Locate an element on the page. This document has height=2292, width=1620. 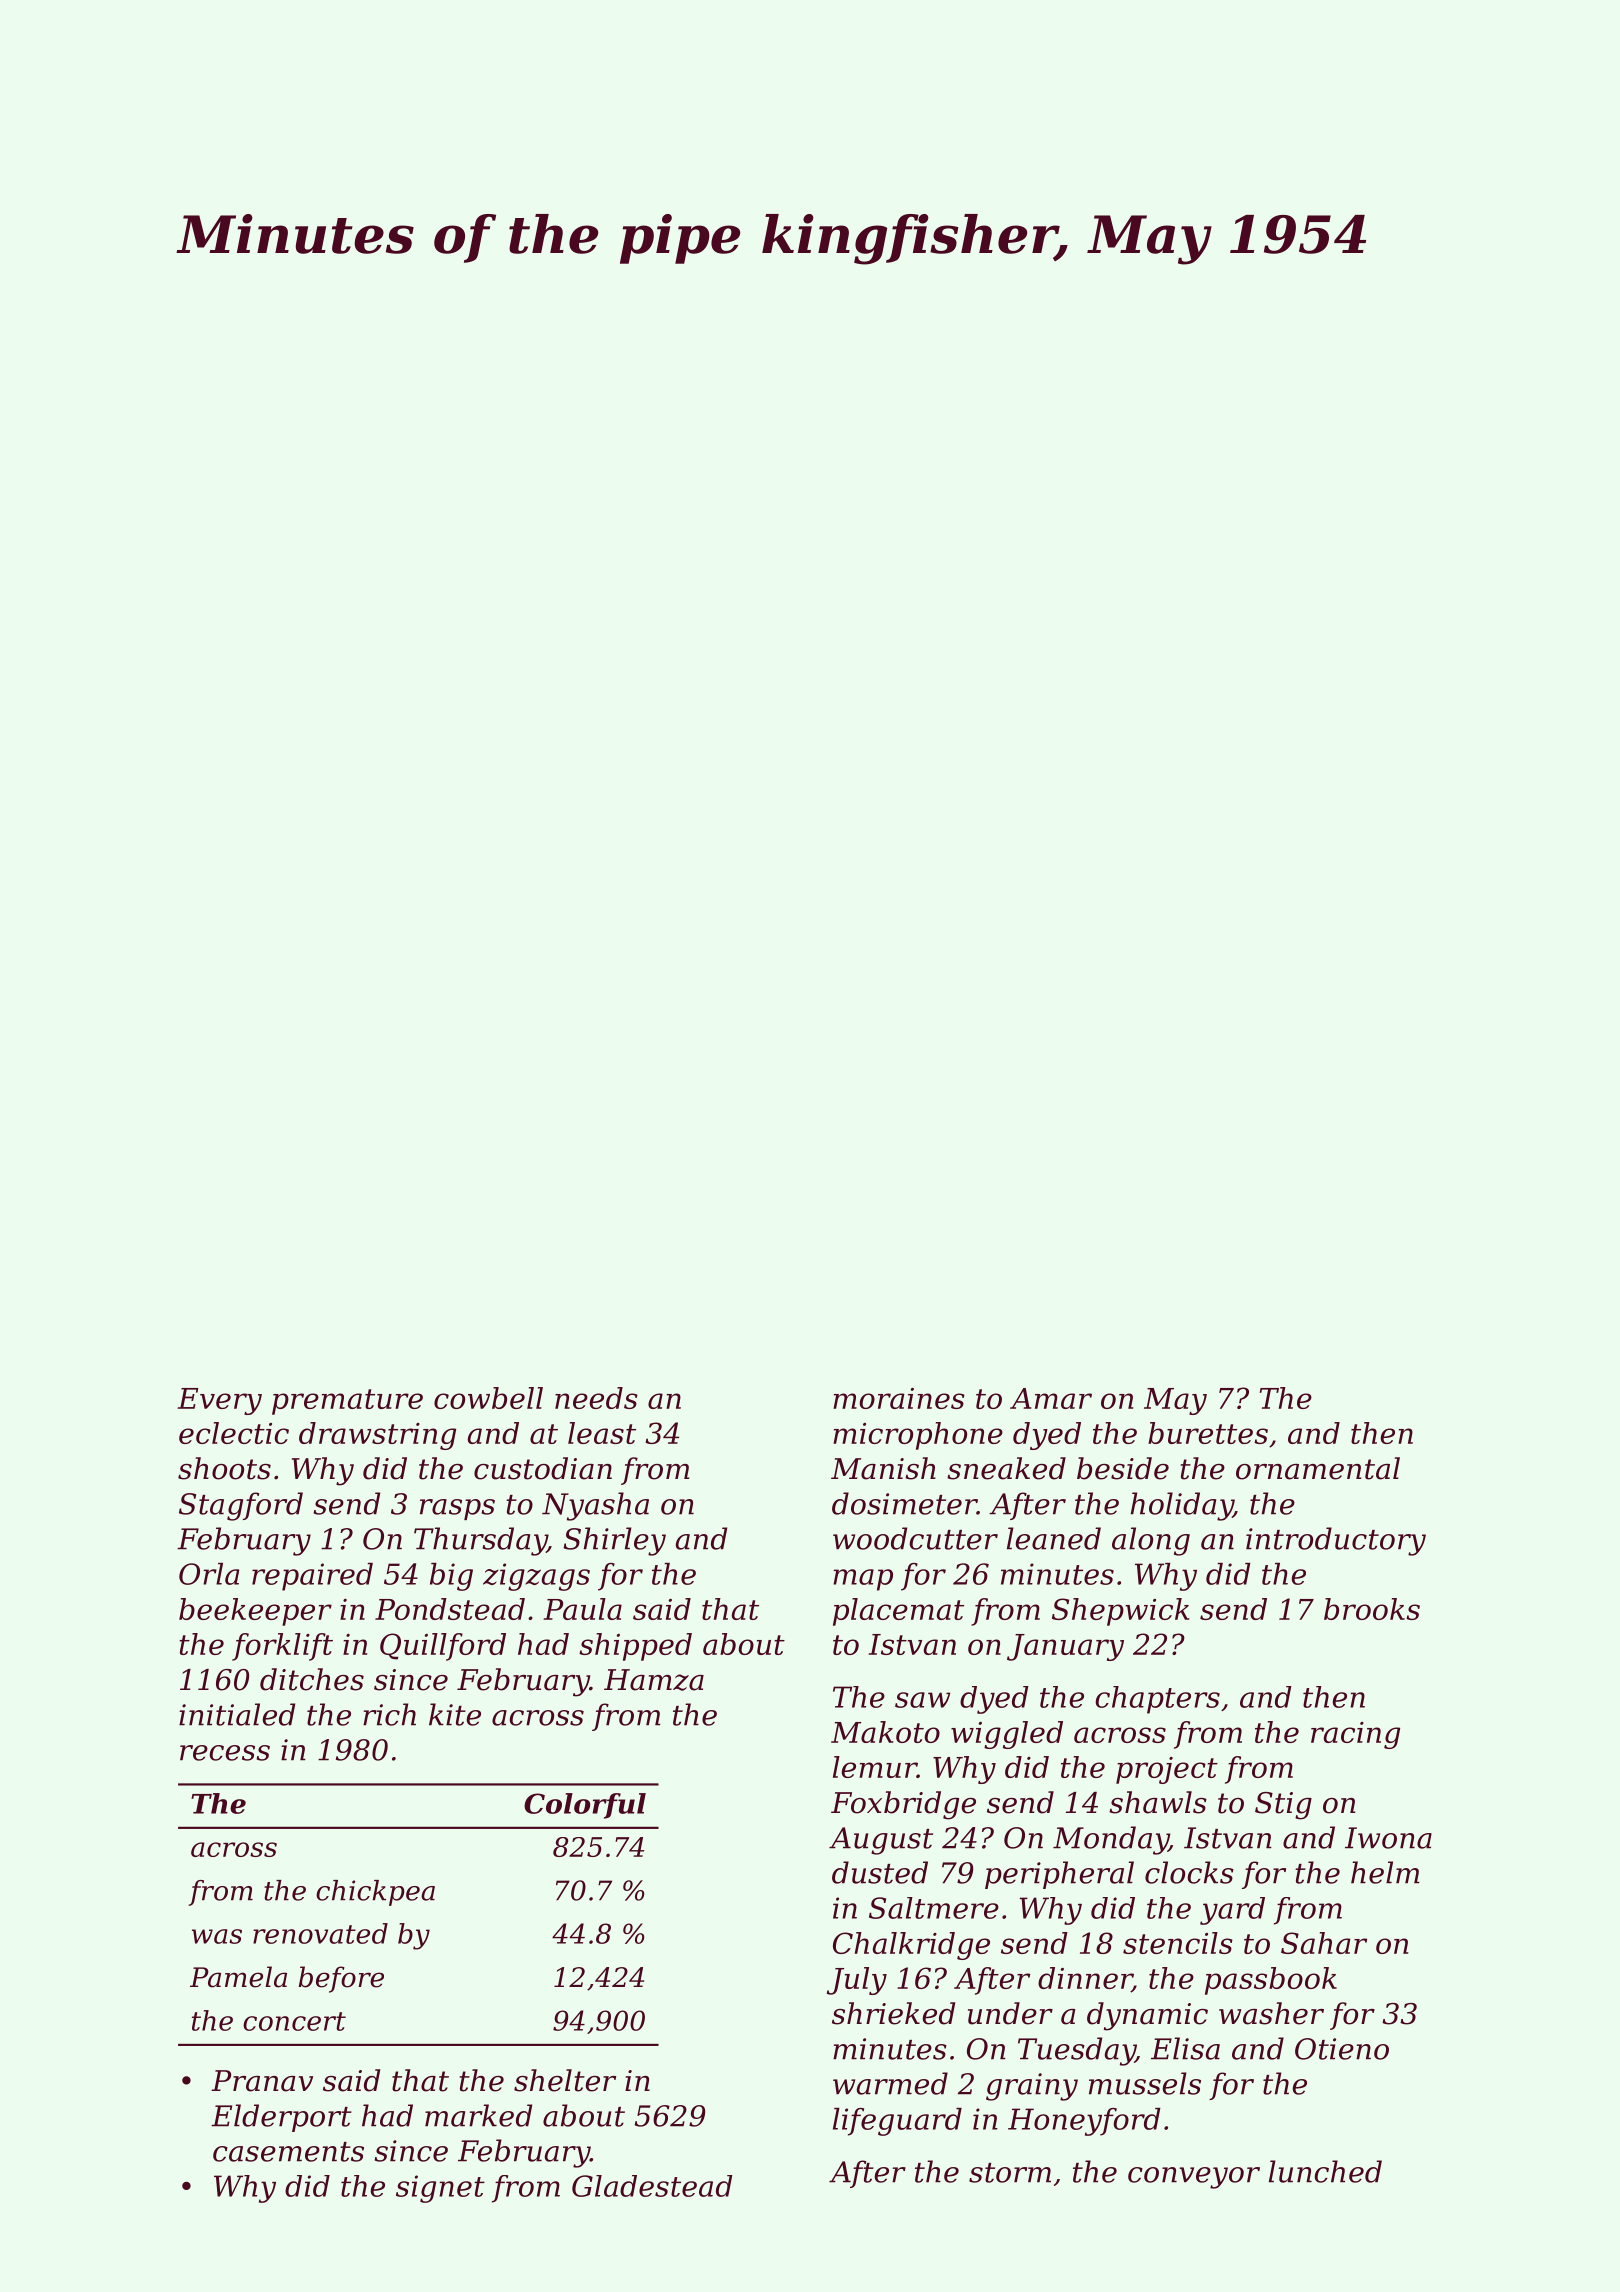
before is located at coordinates (341, 1979).
